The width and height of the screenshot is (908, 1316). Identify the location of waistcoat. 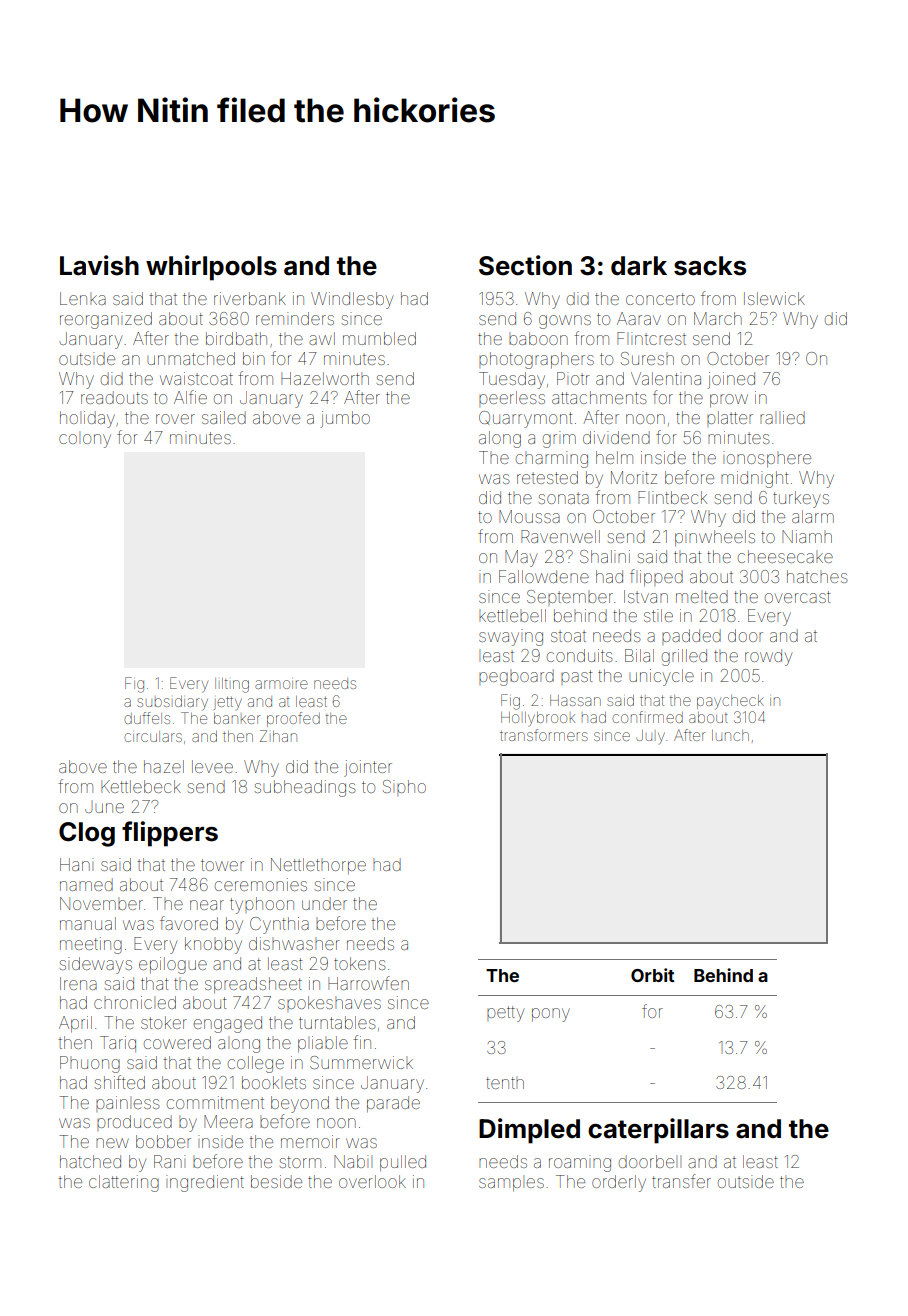
(196, 378).
